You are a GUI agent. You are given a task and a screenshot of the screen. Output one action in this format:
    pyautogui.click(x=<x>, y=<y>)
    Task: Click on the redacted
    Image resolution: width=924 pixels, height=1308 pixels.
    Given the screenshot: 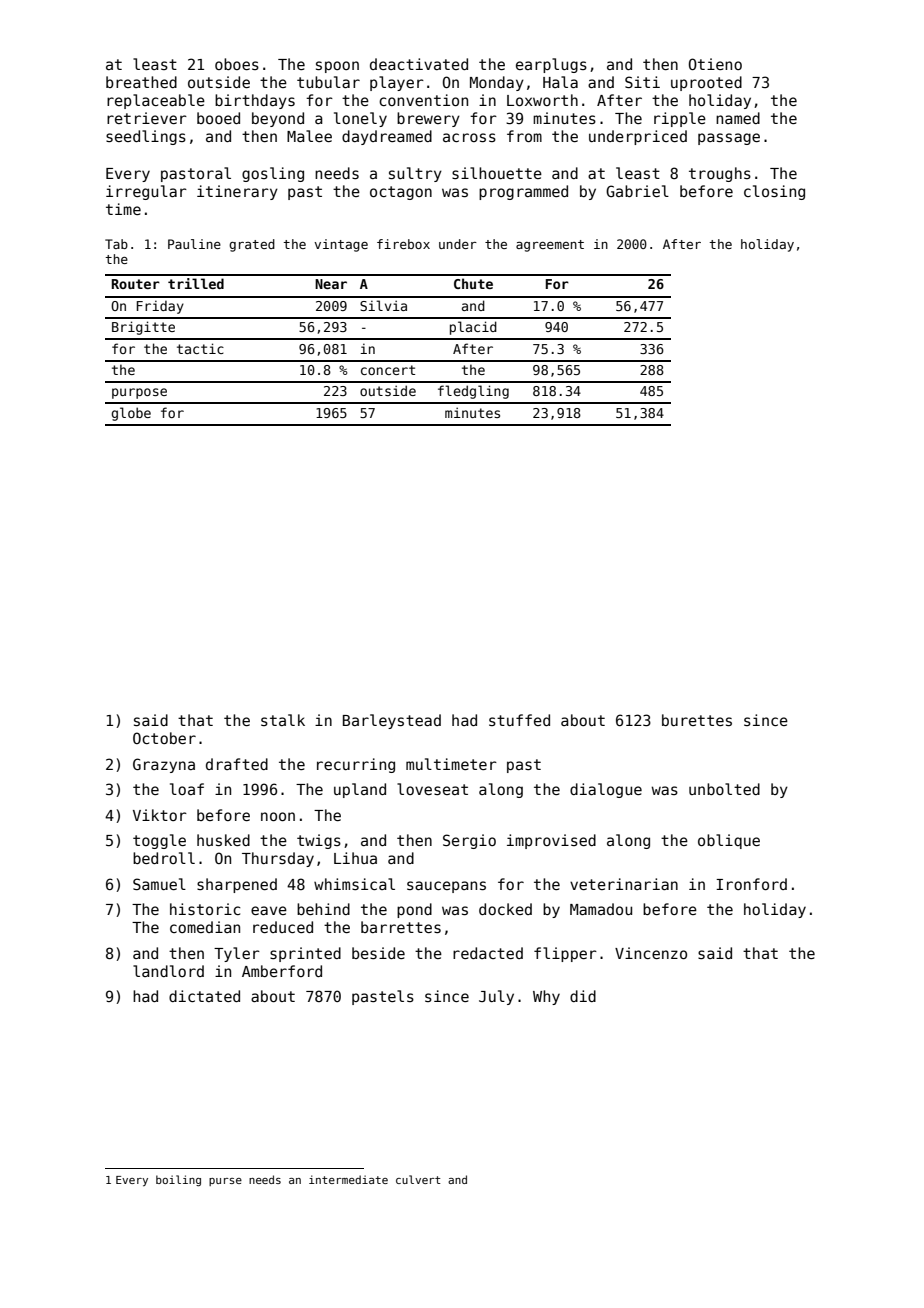 What is the action you would take?
    pyautogui.click(x=488, y=953)
